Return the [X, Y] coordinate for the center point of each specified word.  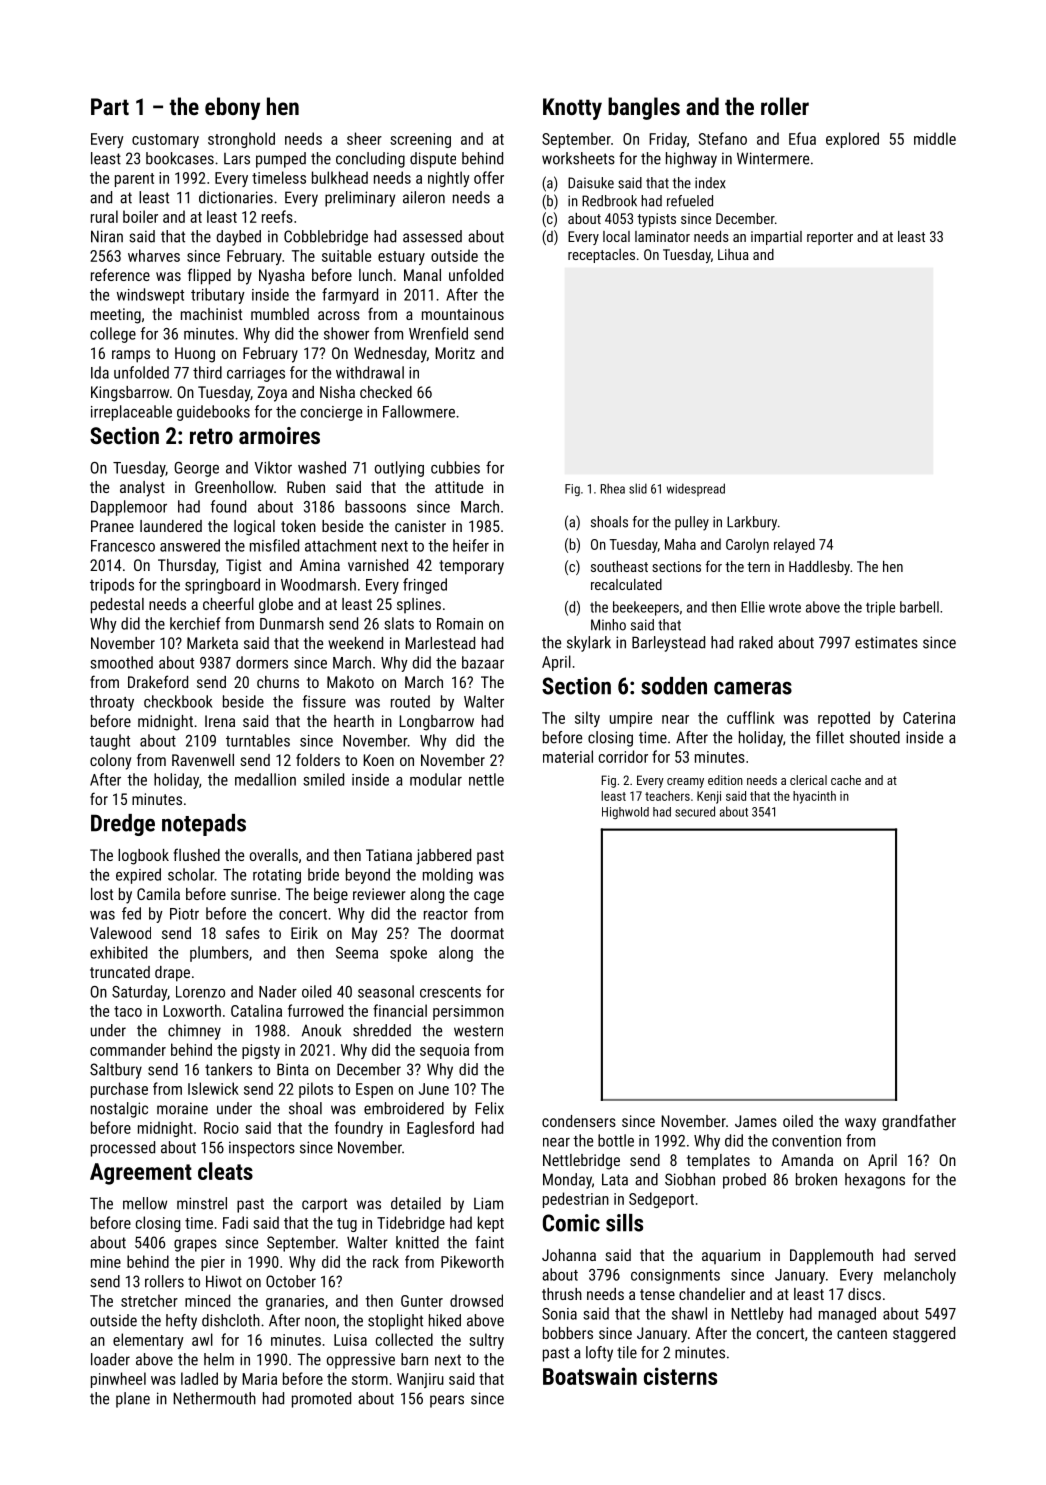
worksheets [578, 158]
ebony [232, 108]
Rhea [613, 488]
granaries [295, 1302]
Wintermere [773, 158]
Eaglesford [440, 1129]
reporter [830, 238]
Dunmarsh [292, 623]
